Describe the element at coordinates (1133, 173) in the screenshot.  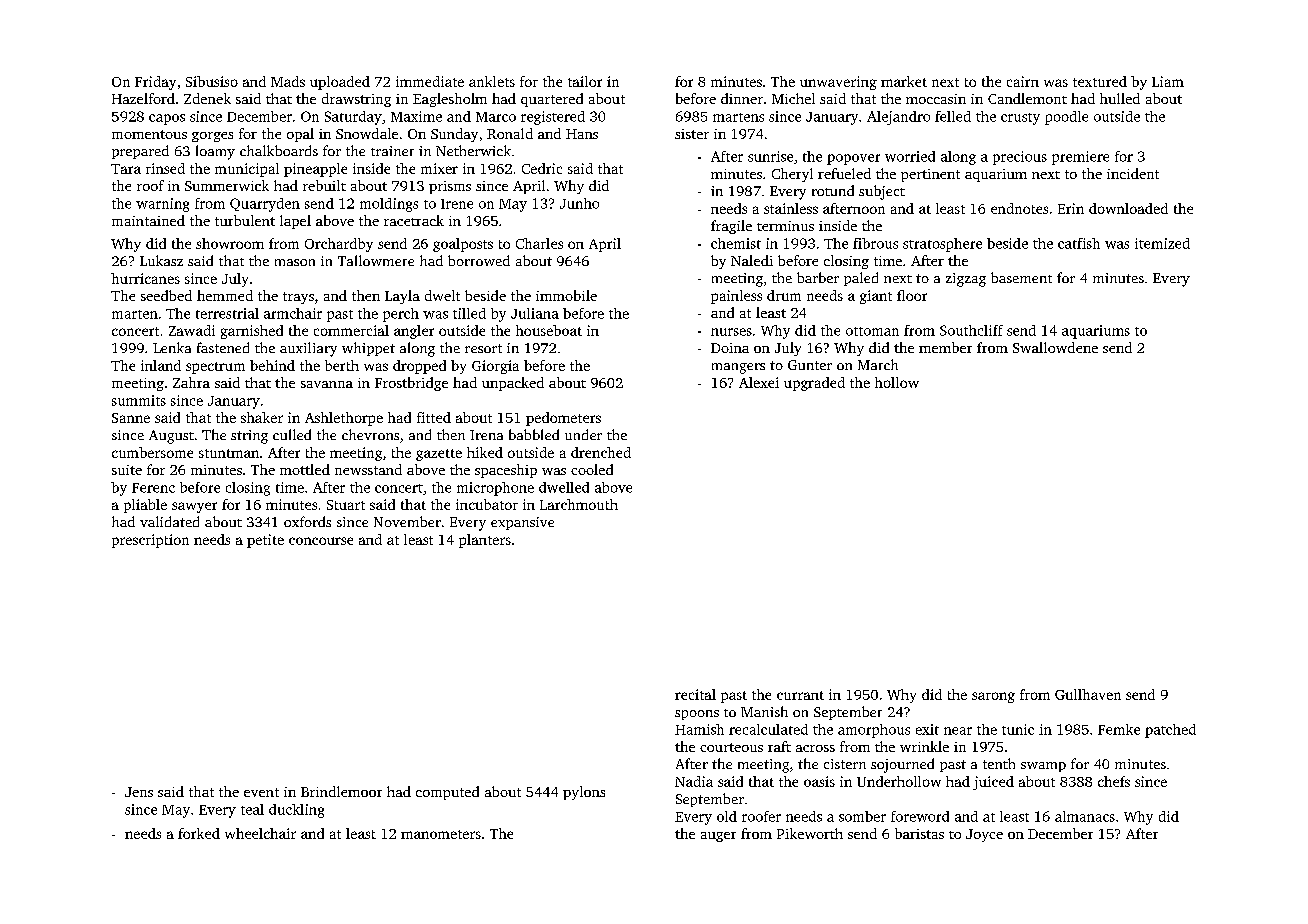
I see `incident` at that location.
